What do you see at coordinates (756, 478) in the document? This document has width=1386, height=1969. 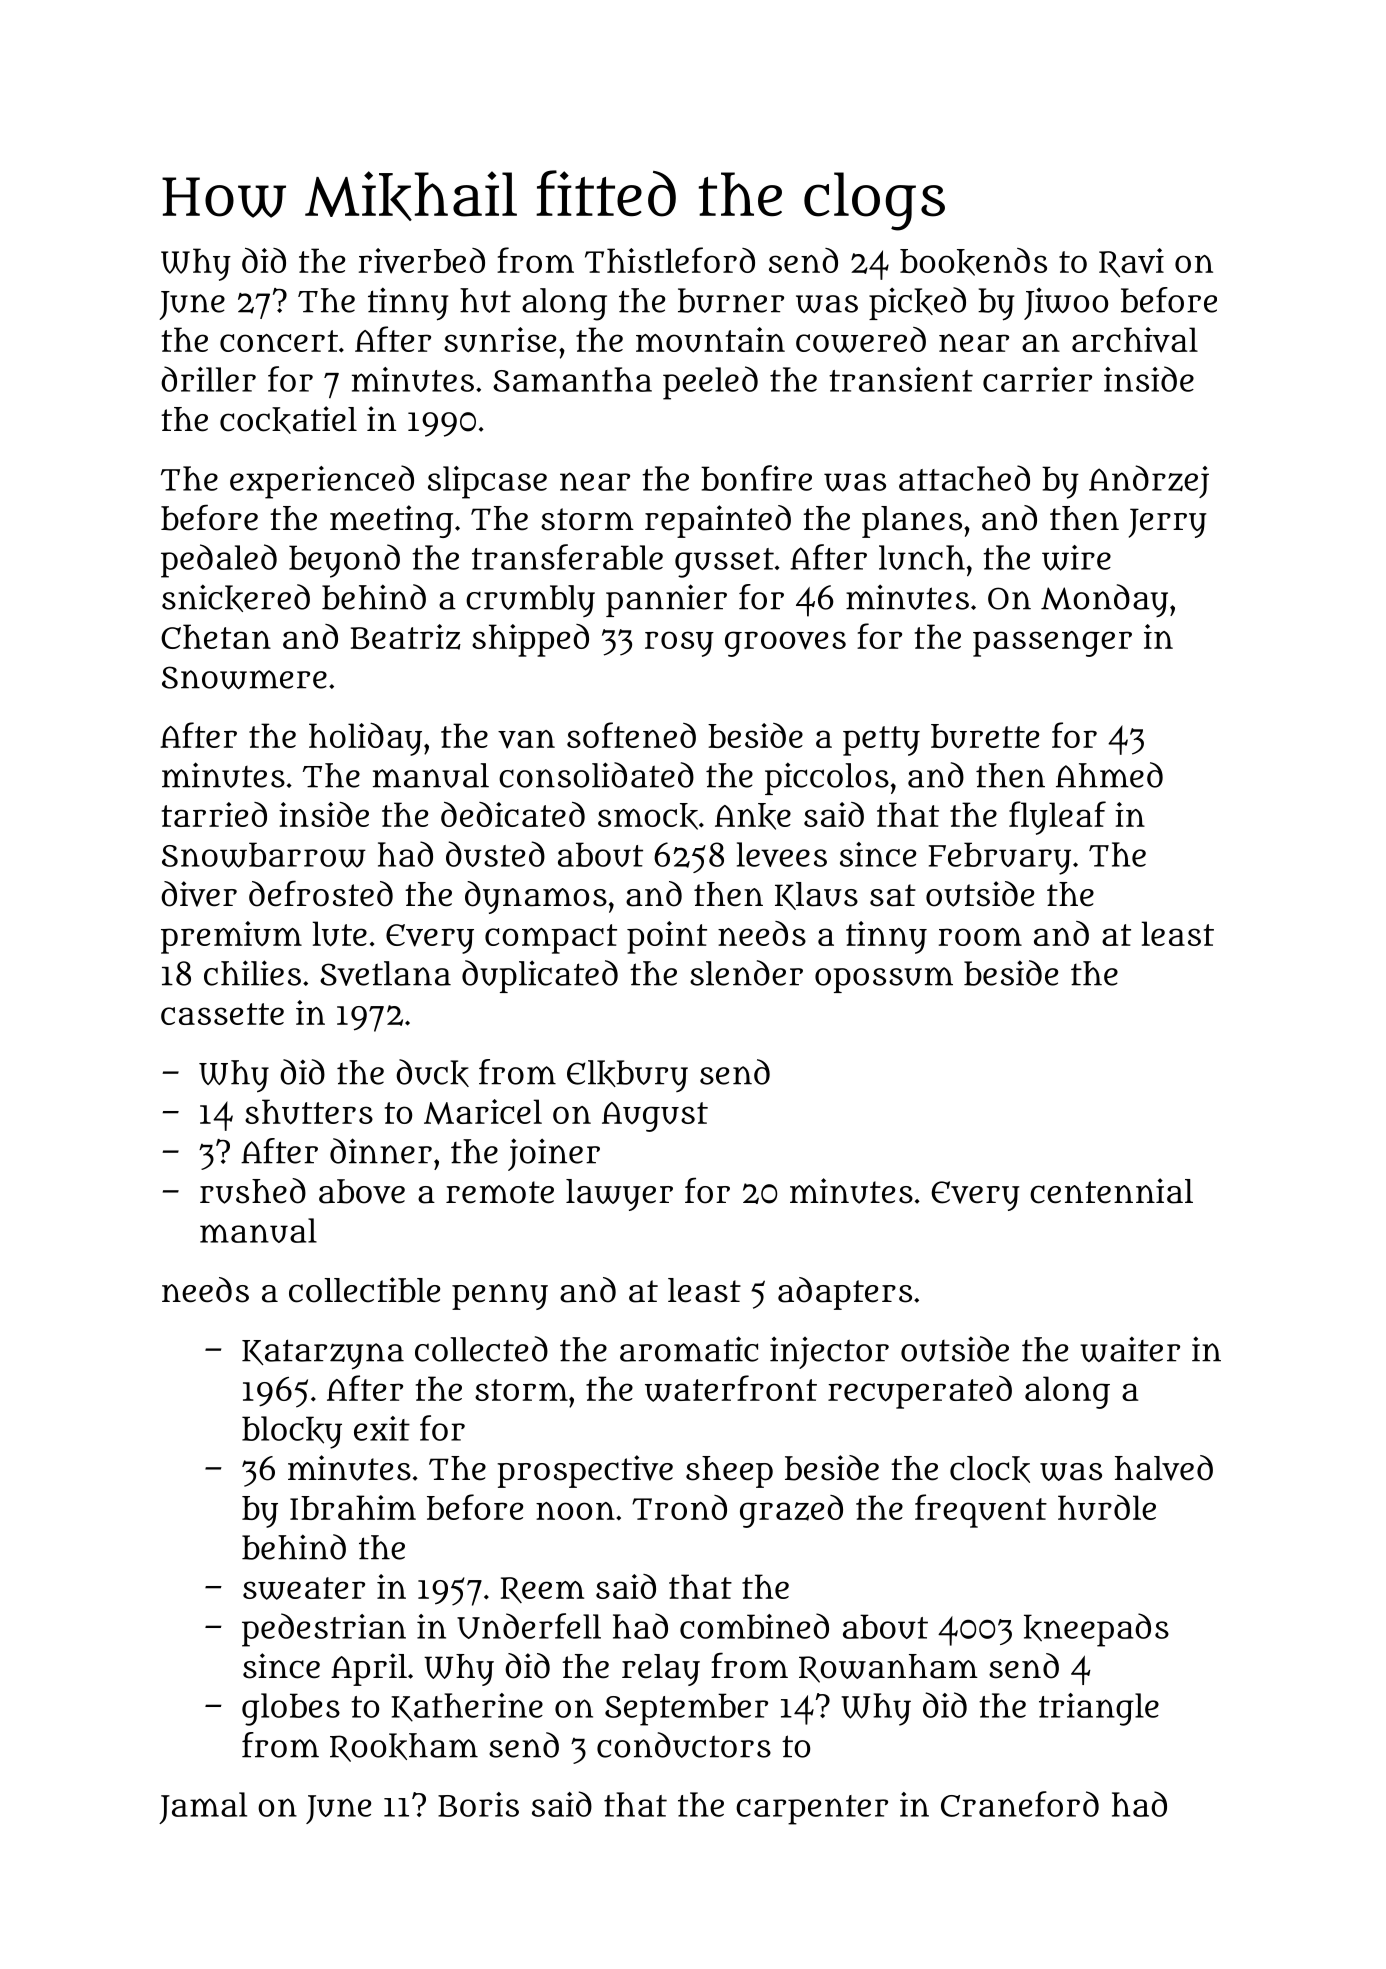 I see `bonfire` at bounding box center [756, 478].
